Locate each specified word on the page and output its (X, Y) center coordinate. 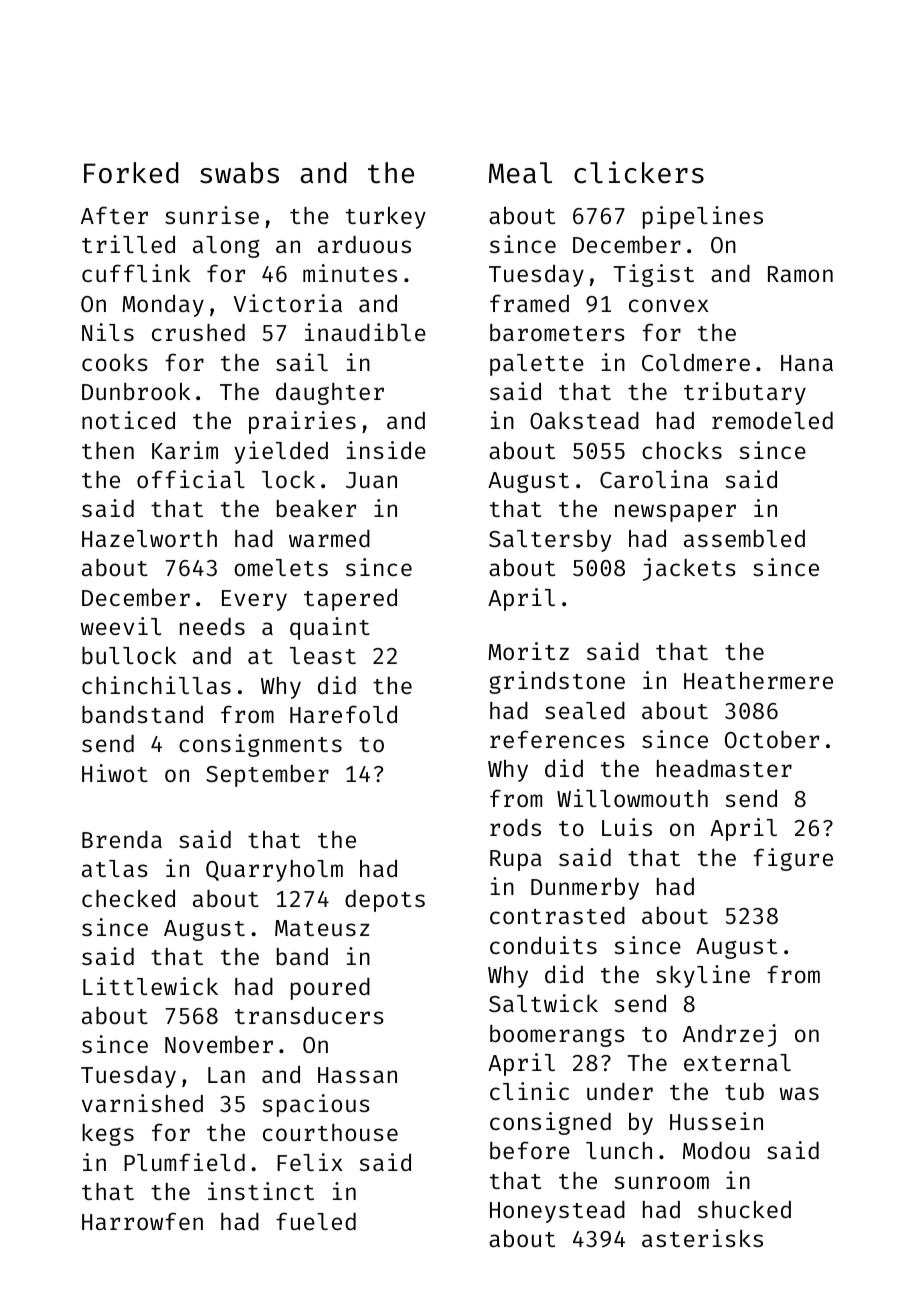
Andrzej (729, 1035)
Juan (371, 480)
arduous (364, 244)
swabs (239, 173)
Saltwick (543, 1003)
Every (254, 600)
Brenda (122, 839)
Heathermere (758, 680)
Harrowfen (142, 1221)
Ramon (800, 274)
